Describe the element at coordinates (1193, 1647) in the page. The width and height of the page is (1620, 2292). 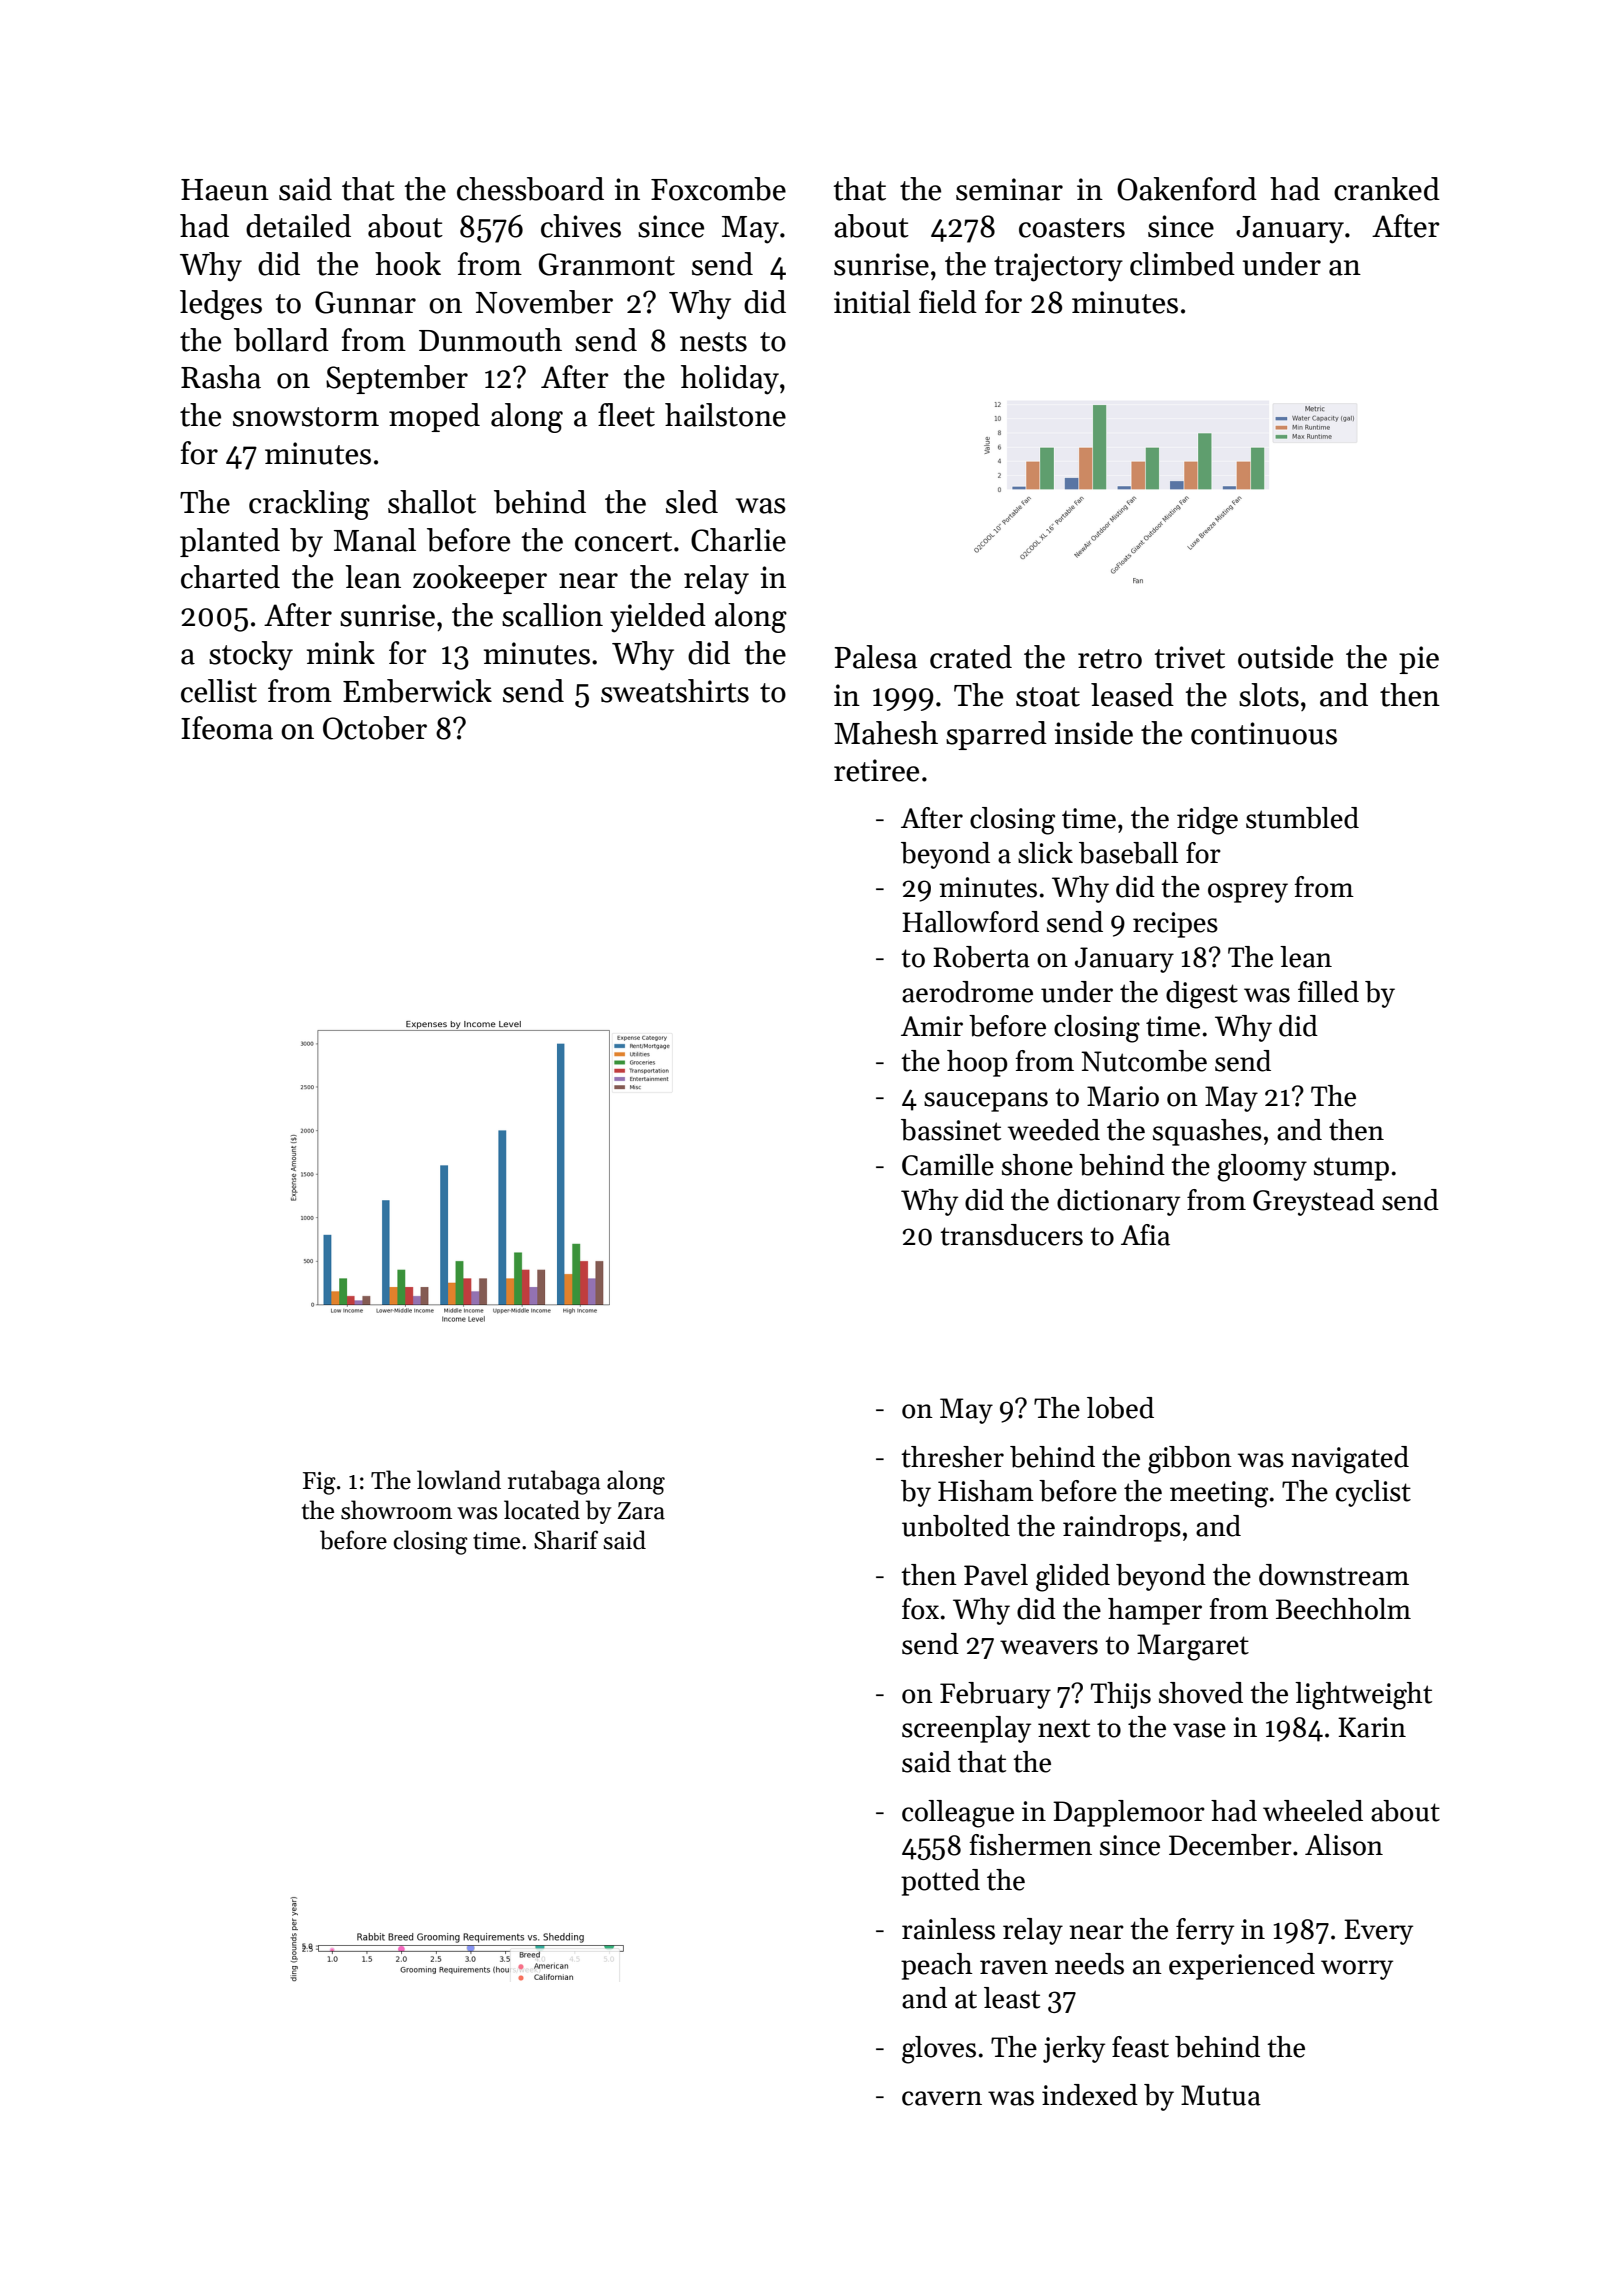
I see `Margaret` at that location.
